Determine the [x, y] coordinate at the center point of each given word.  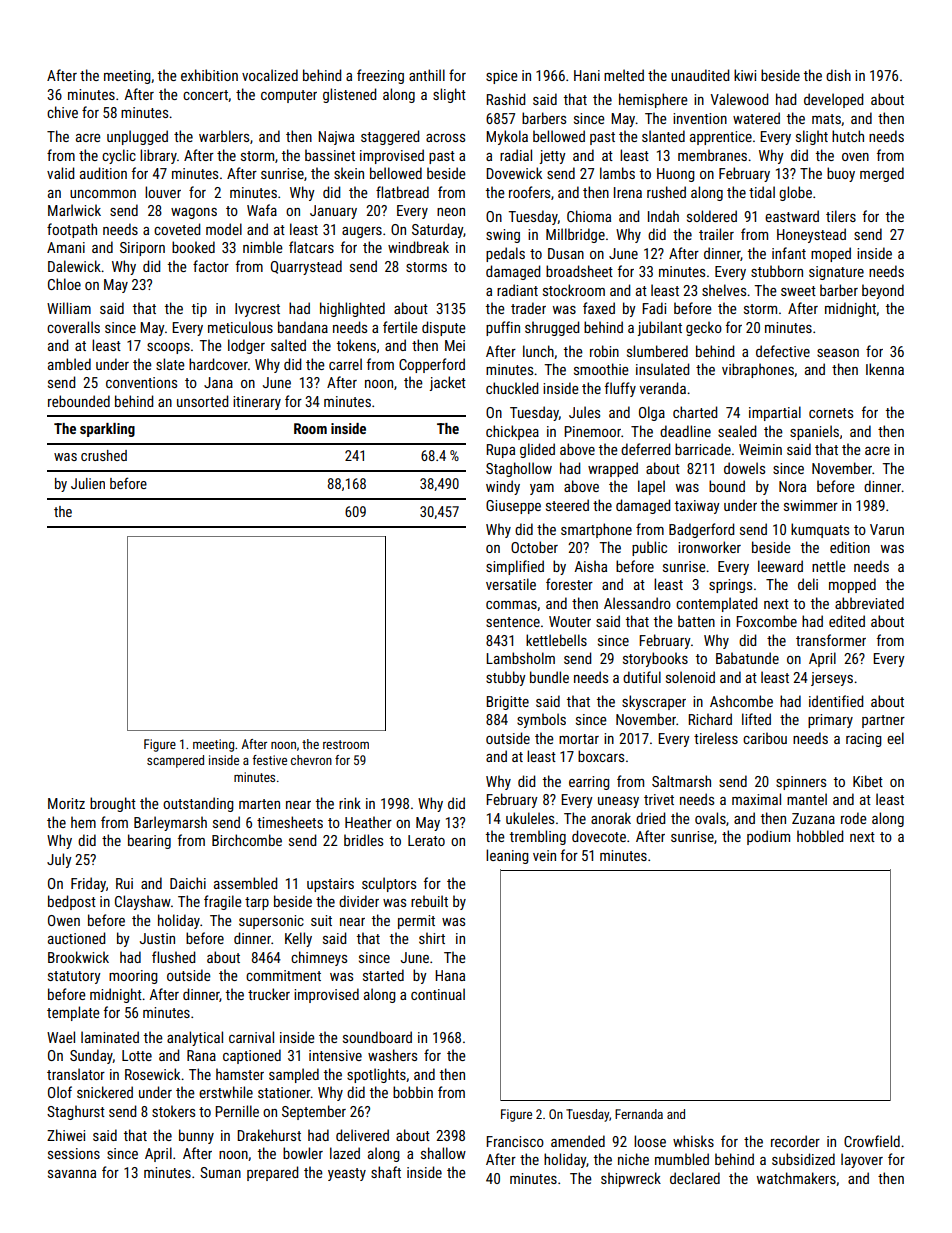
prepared [272, 1173]
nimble [263, 247]
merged [882, 174]
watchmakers [796, 1178]
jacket [447, 383]
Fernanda [639, 1114]
